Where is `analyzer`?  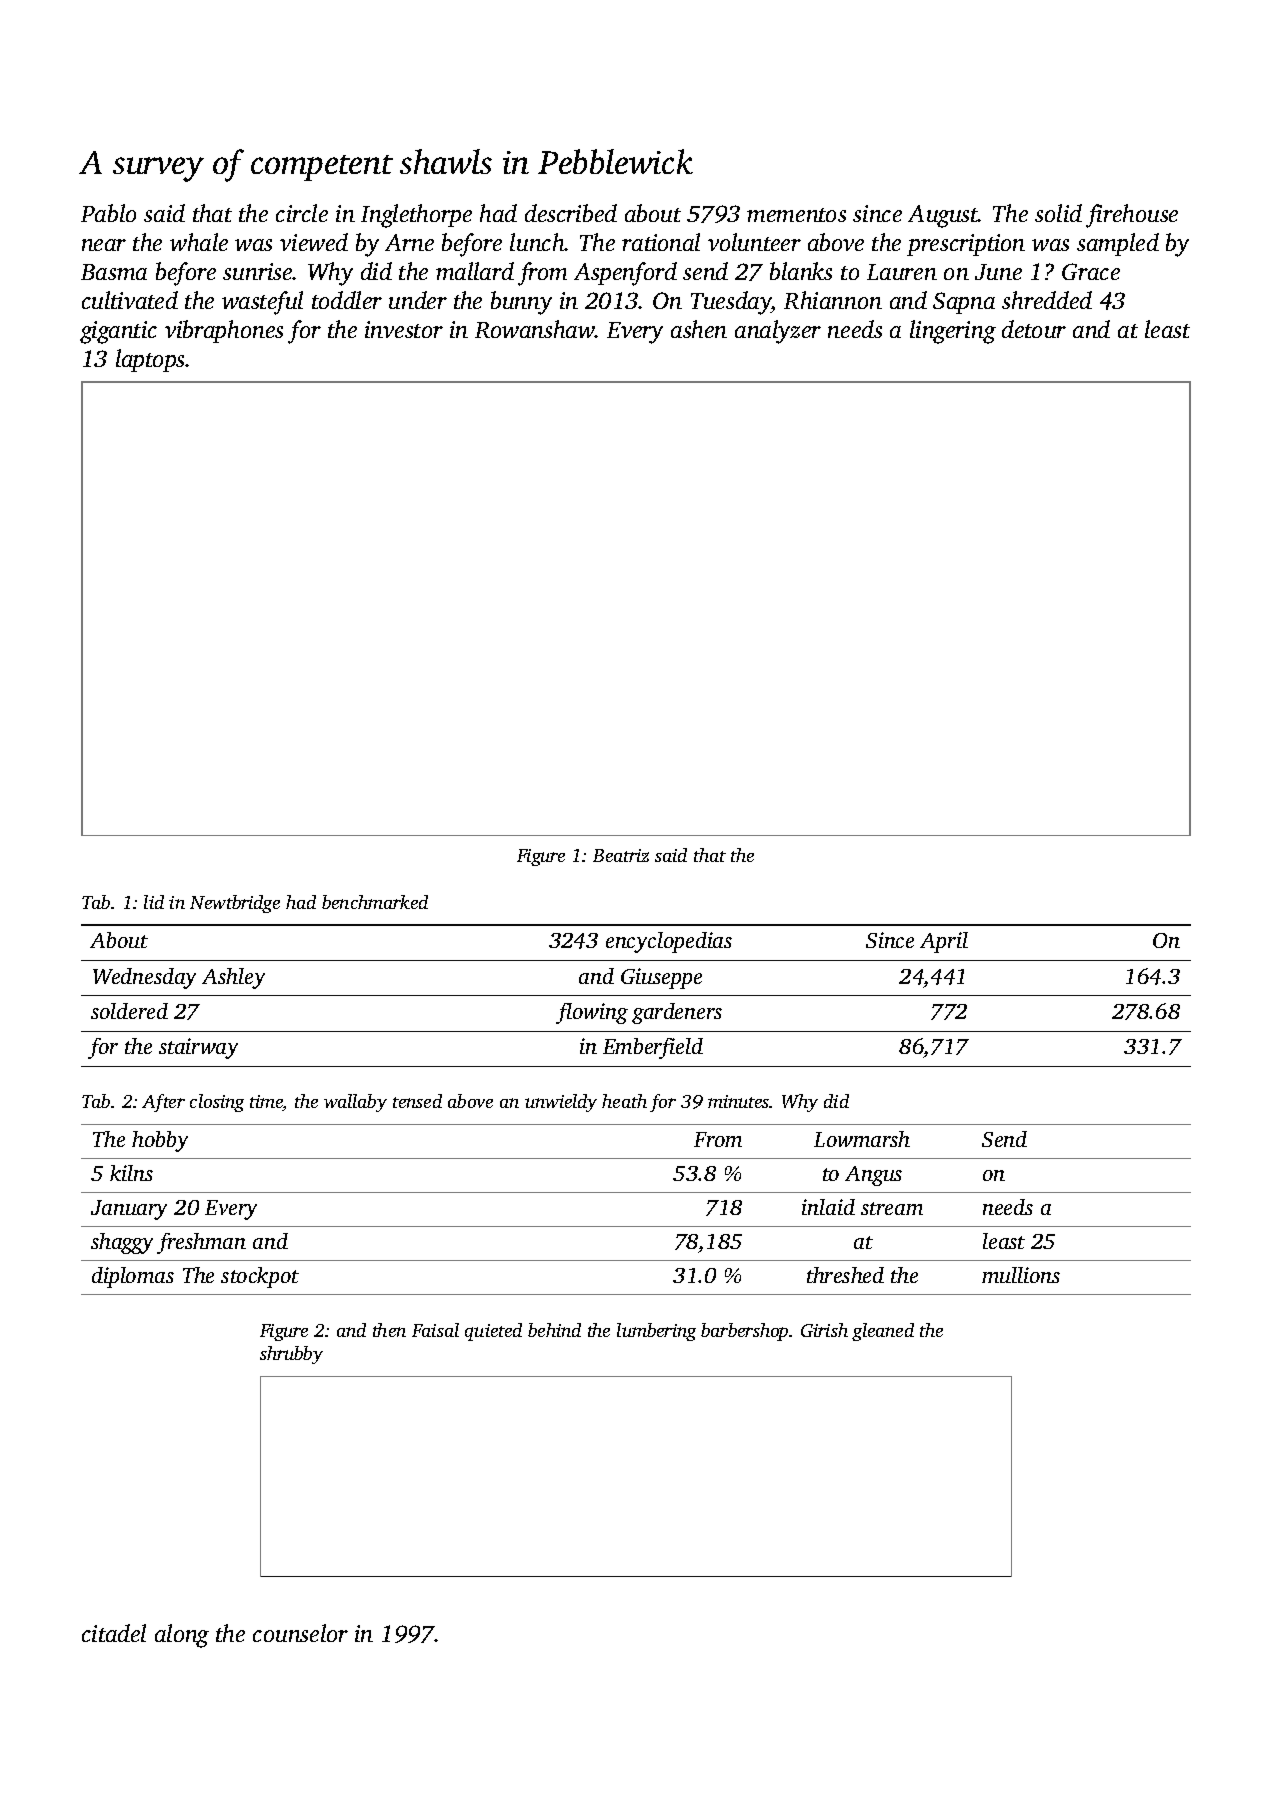 analyzer is located at coordinates (778, 332).
